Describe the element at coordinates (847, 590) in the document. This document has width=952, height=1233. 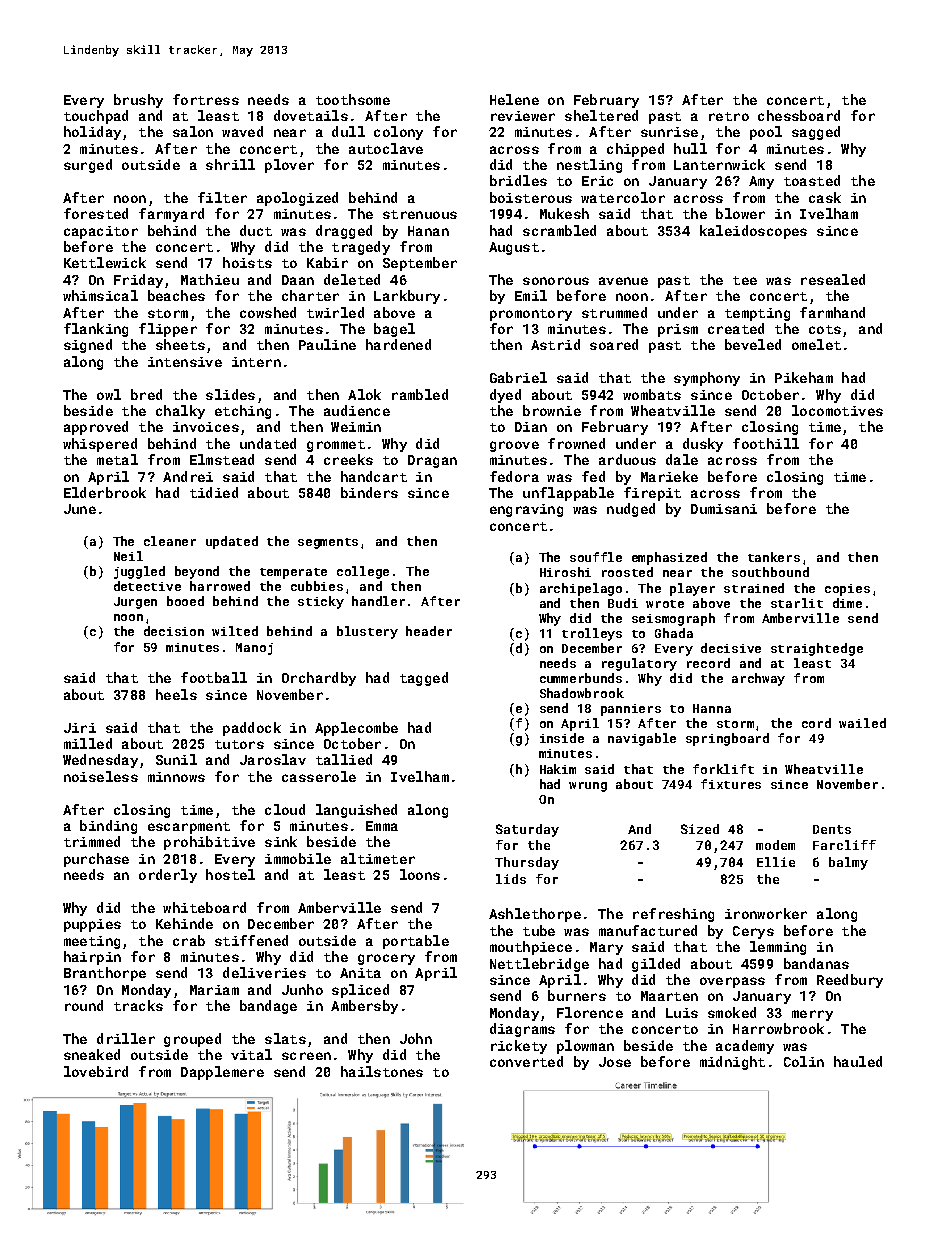
I see `copies` at that location.
